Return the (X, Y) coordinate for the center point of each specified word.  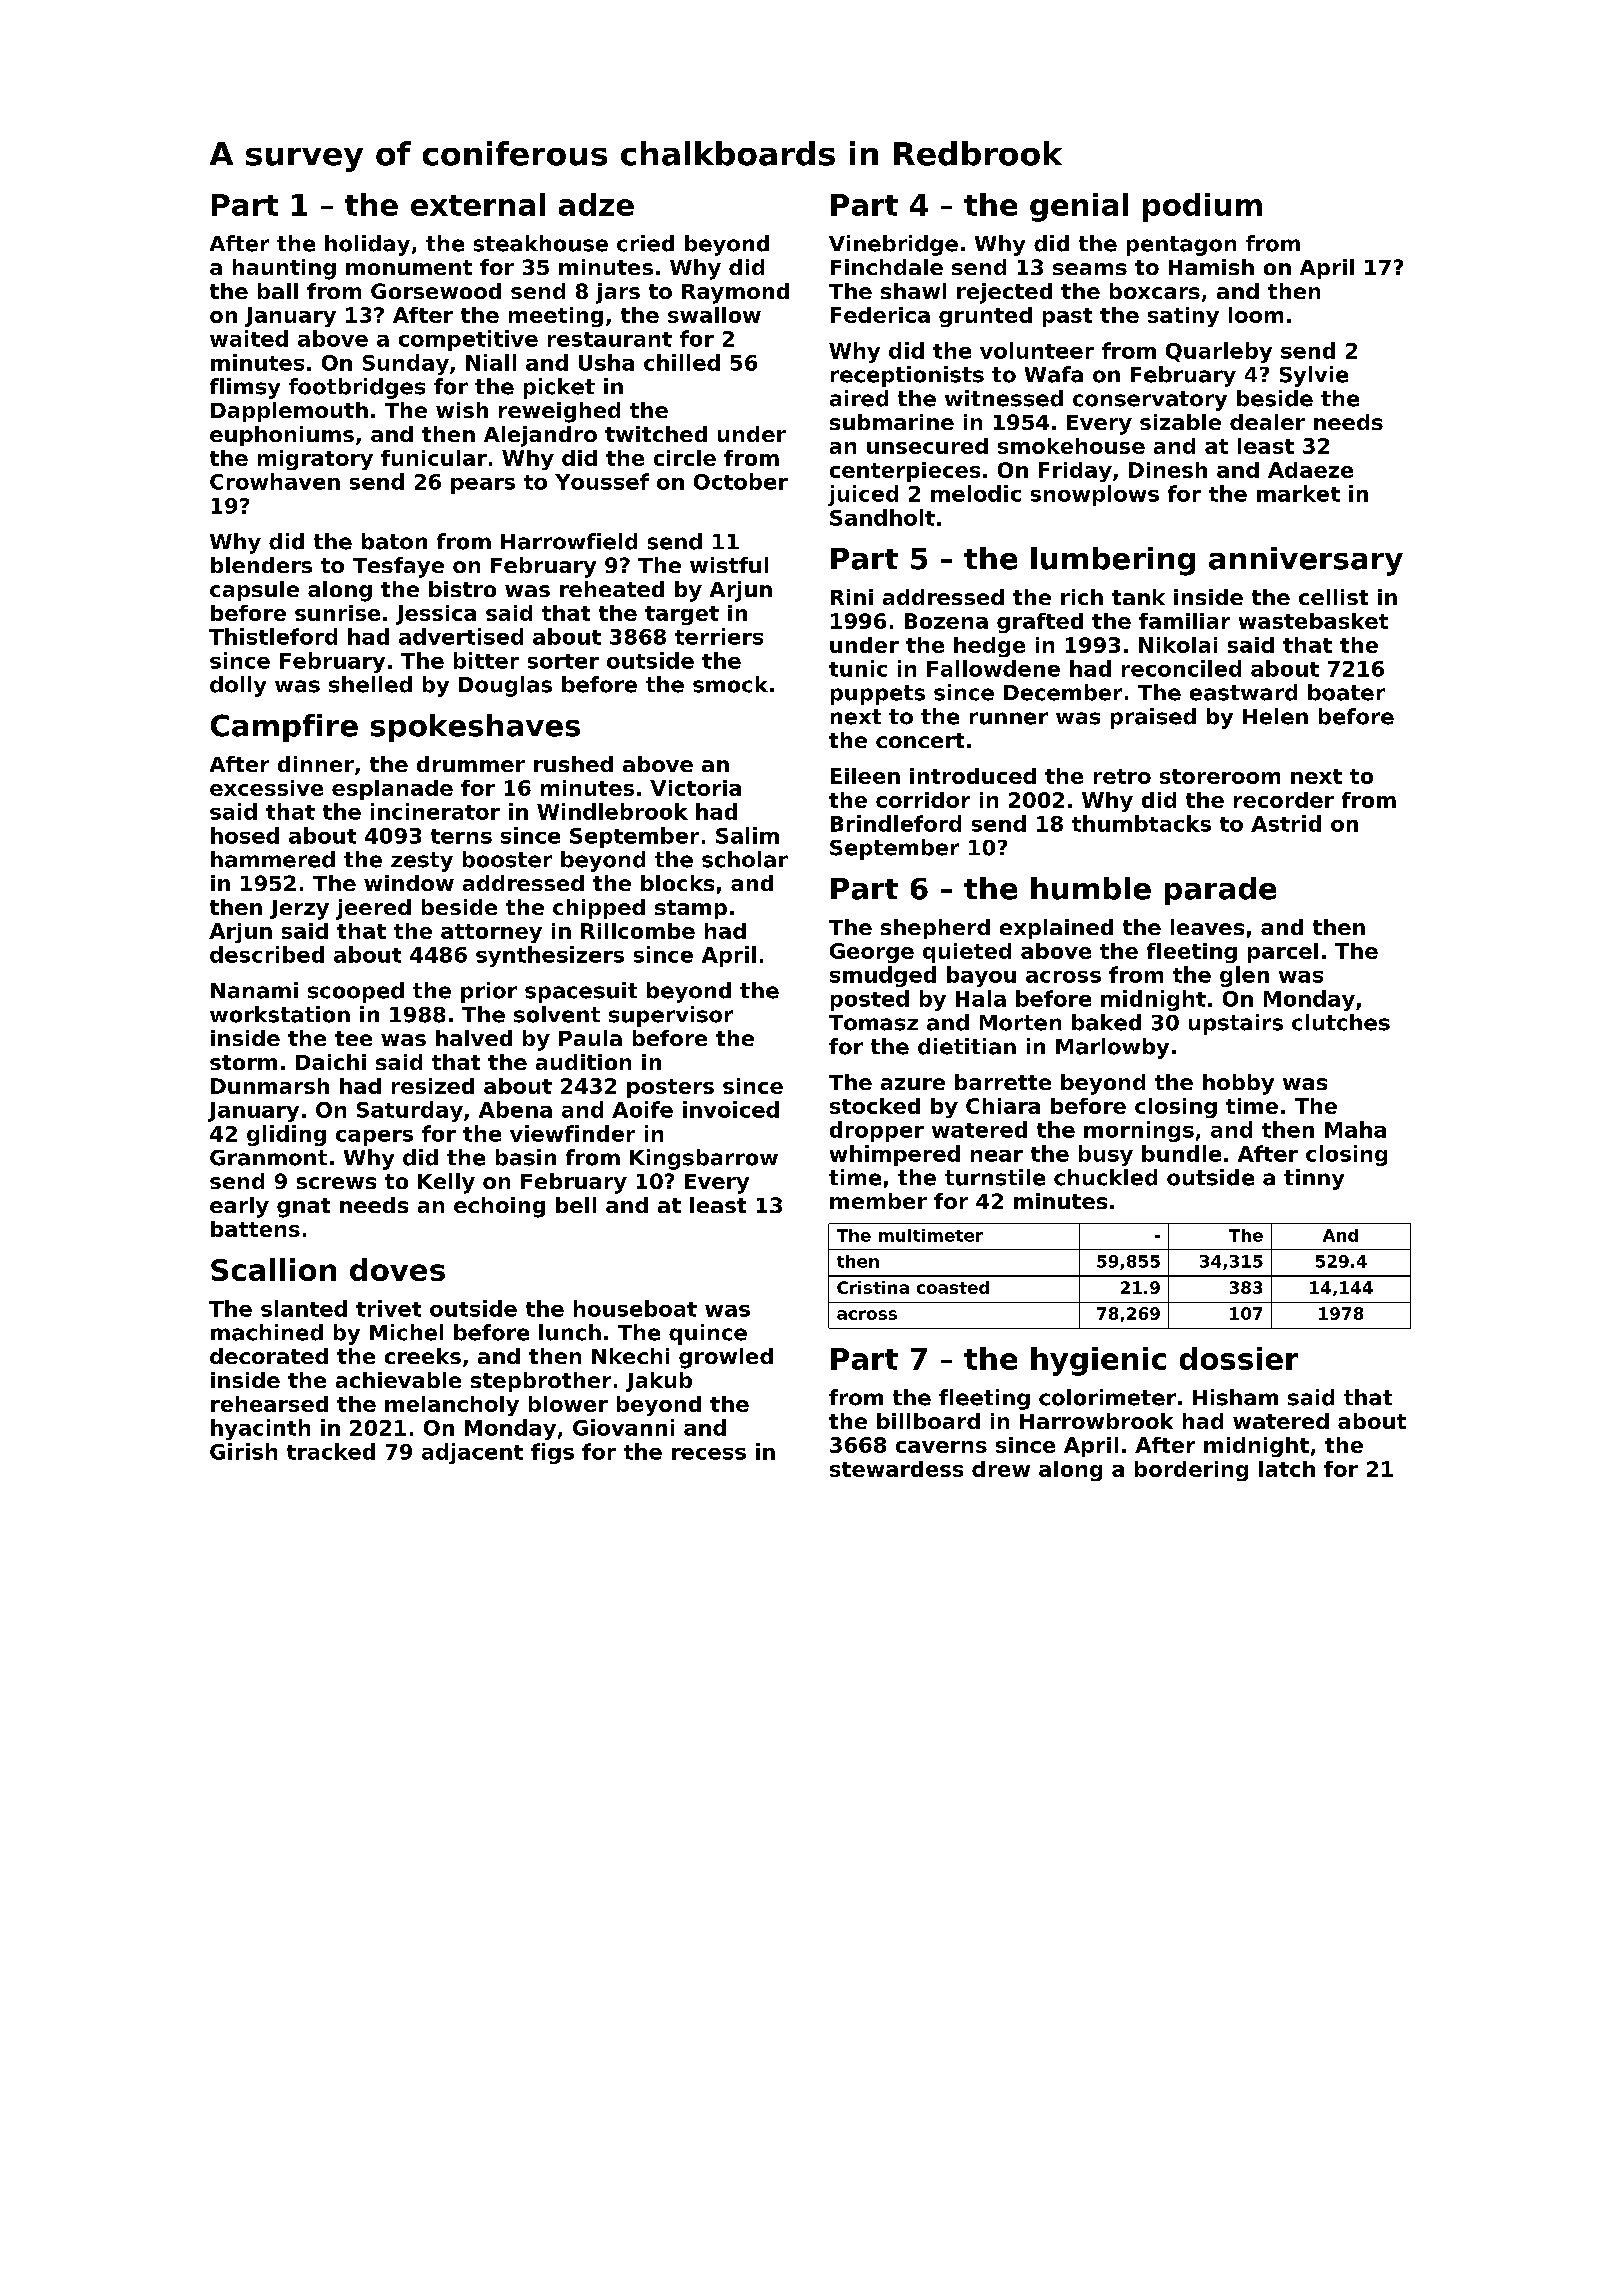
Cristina (873, 1287)
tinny (1314, 1179)
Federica (880, 315)
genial (1079, 207)
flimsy (245, 388)
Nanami (254, 990)
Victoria (695, 788)
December (1063, 692)
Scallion (273, 1269)
